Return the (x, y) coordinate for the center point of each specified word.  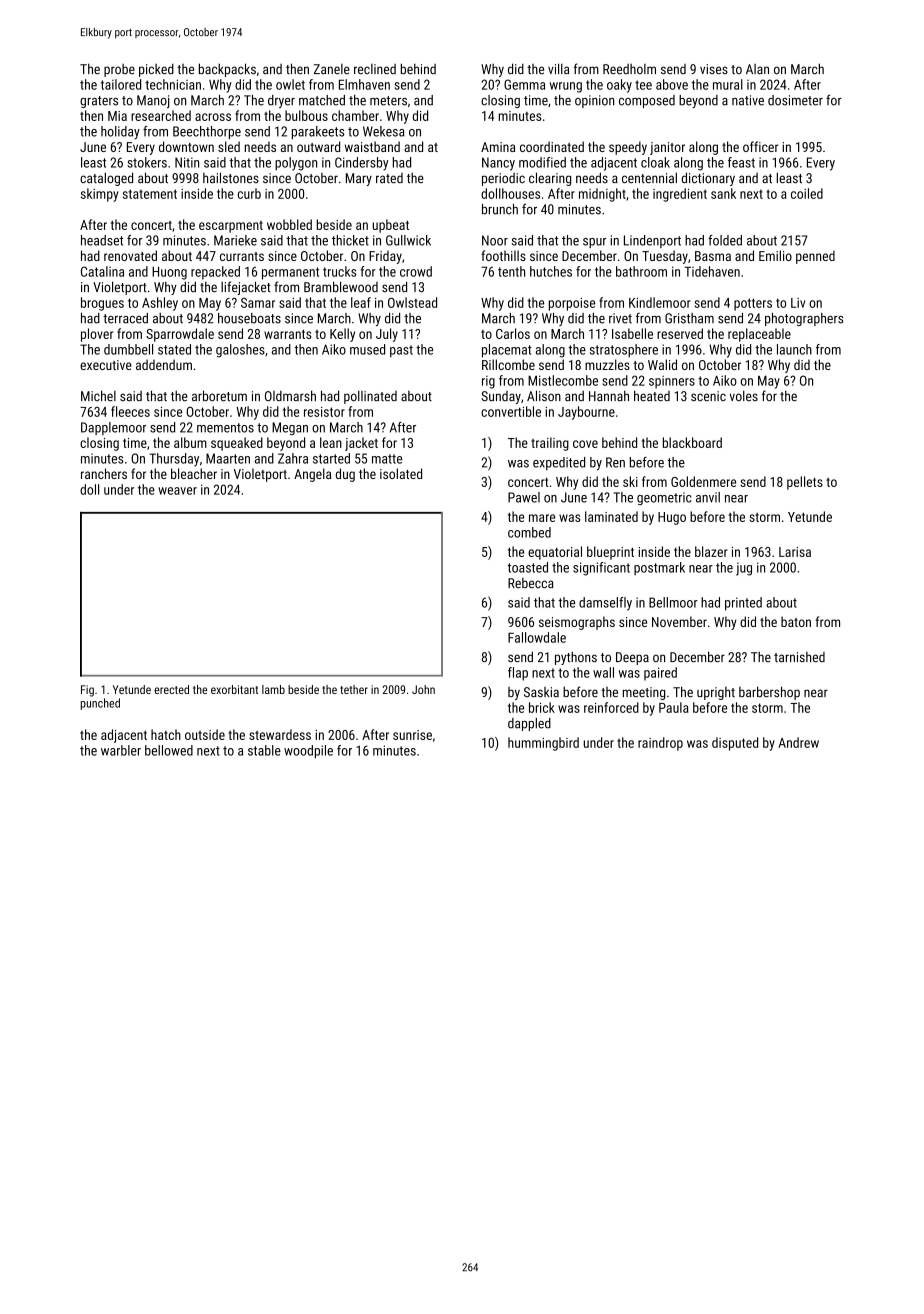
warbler (121, 750)
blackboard (692, 442)
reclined (375, 69)
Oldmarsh (290, 395)
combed (529, 532)
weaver (177, 491)
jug (744, 569)
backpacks (227, 70)
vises (714, 69)
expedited (559, 463)
